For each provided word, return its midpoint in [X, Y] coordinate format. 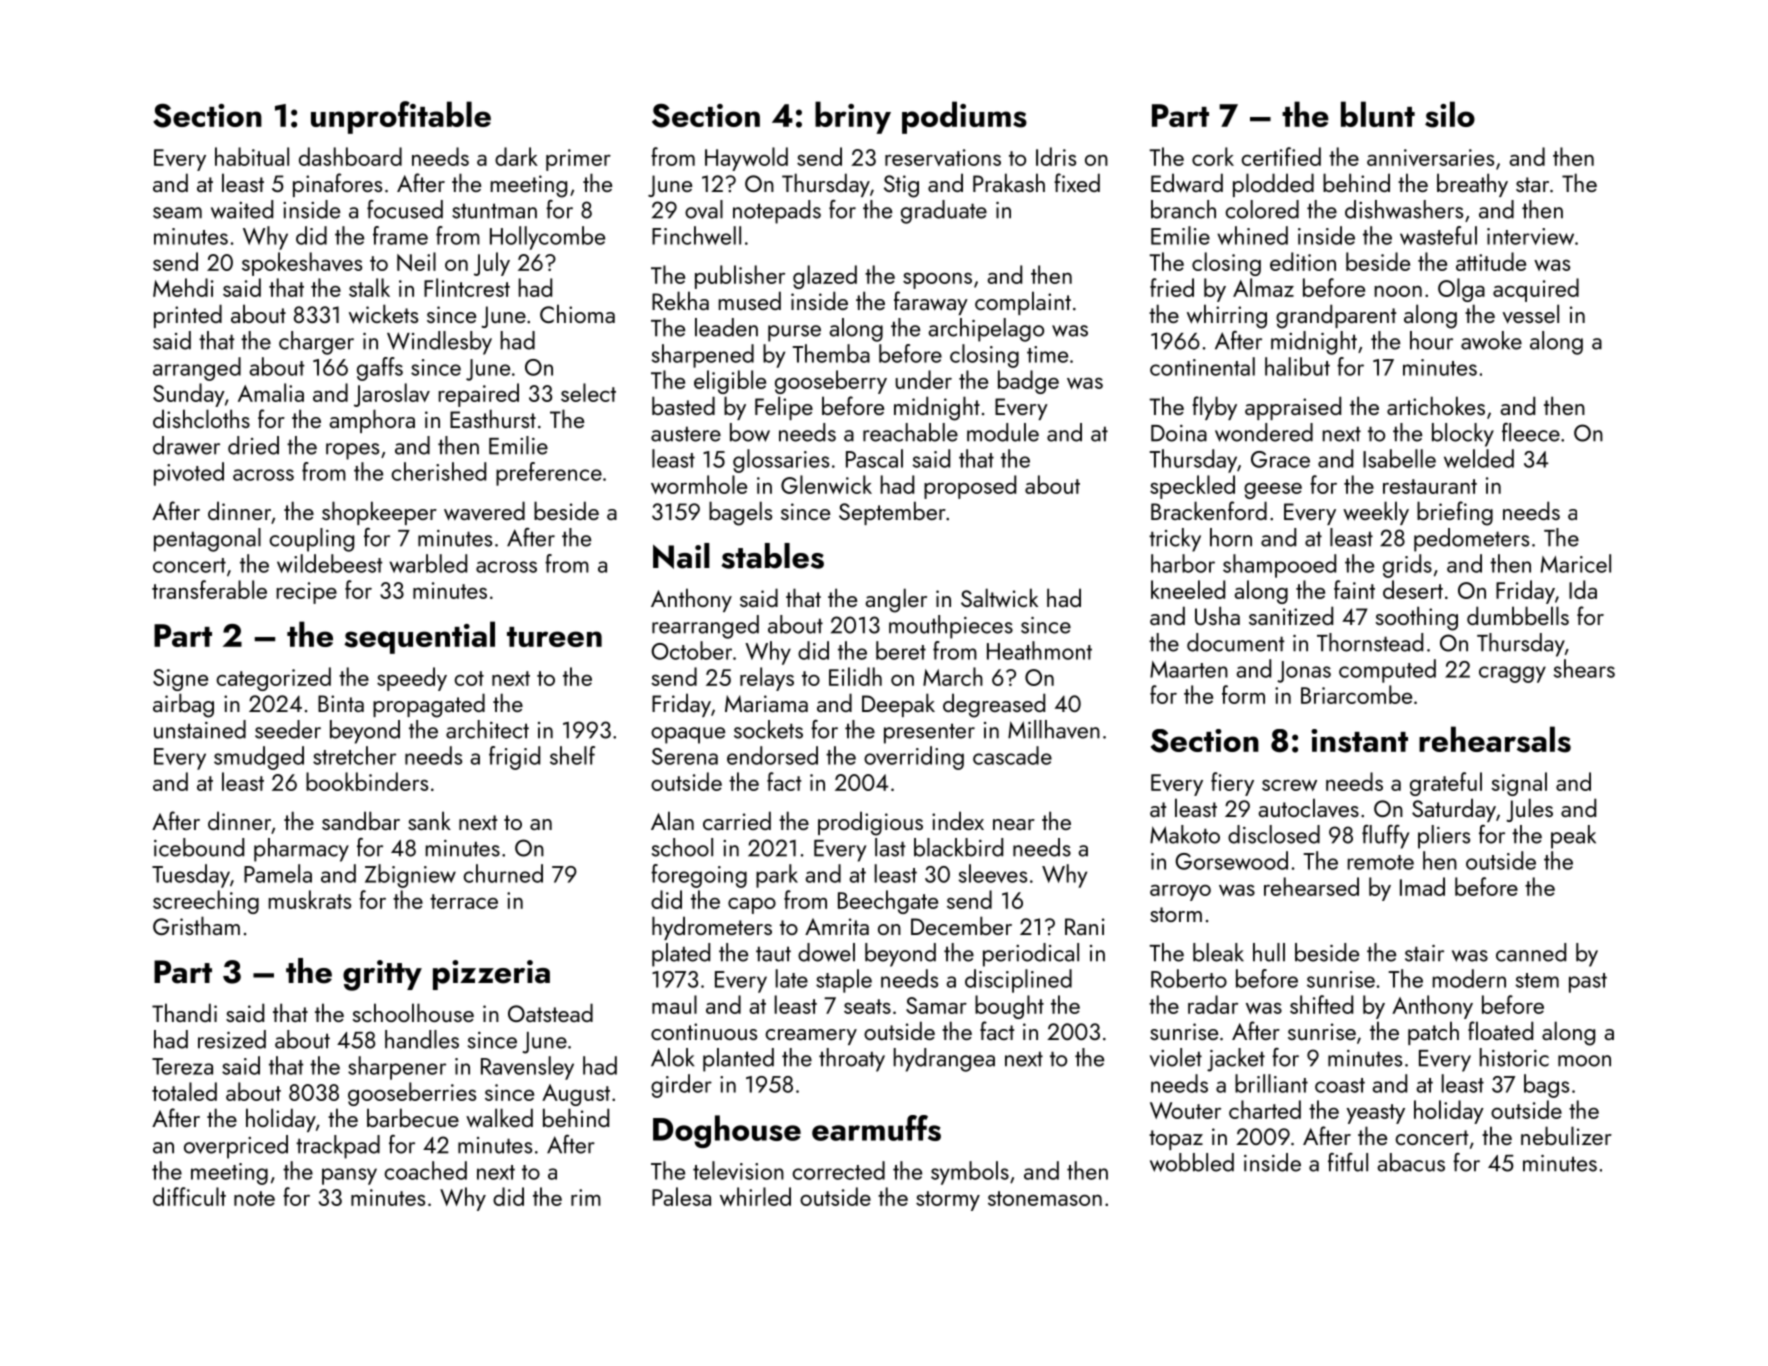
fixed [1077, 182]
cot [469, 678]
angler [896, 600]
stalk [369, 287]
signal [1519, 784]
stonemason [1045, 1198]
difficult [189, 1196]
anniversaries [1430, 157]
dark [516, 156]
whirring [1227, 316]
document [1236, 642]
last [890, 847]
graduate [944, 212]
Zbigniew [410, 876]
